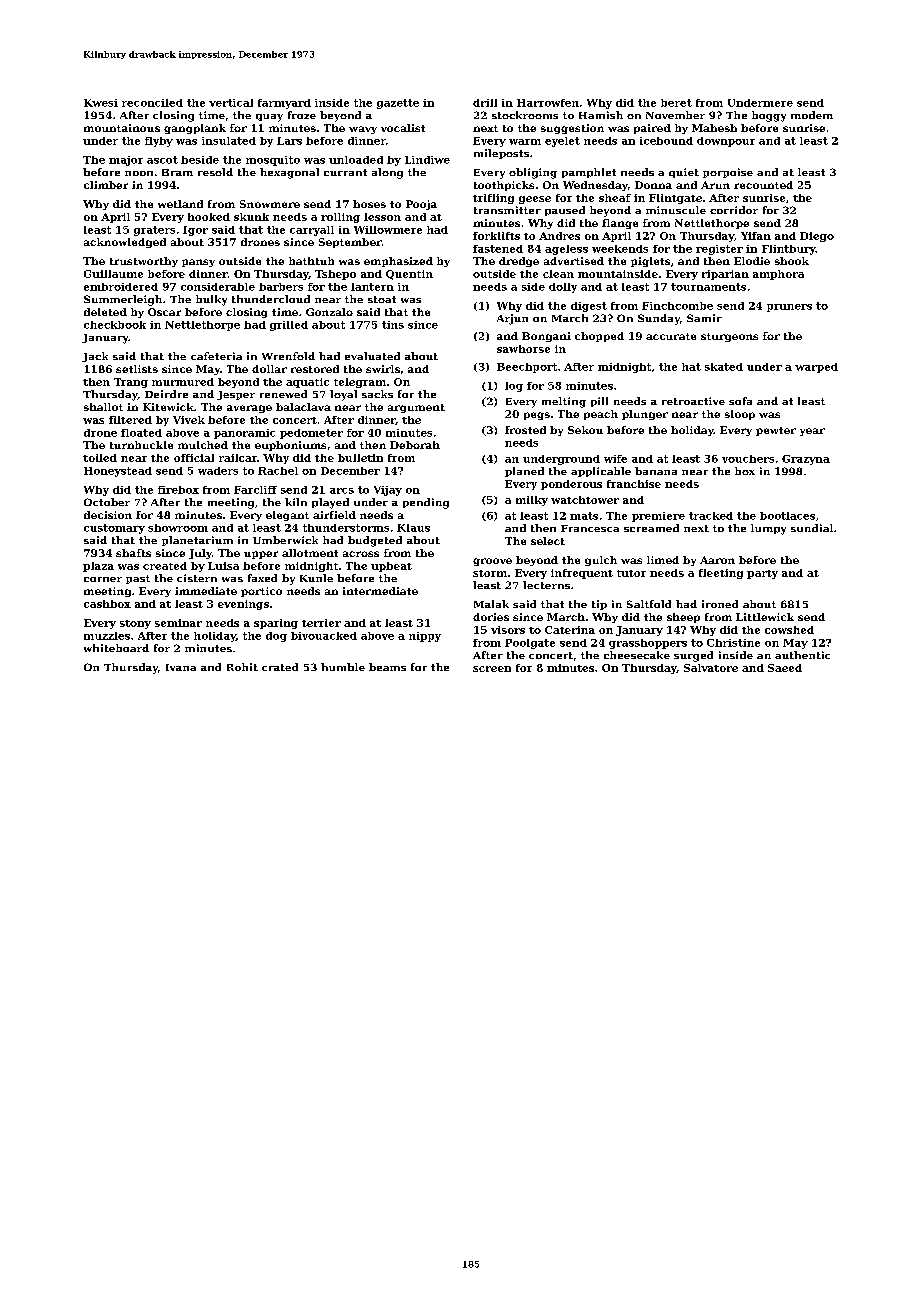 The height and width of the image is (1308, 924). What do you see at coordinates (116, 648) in the image?
I see `whiteboard` at bounding box center [116, 648].
